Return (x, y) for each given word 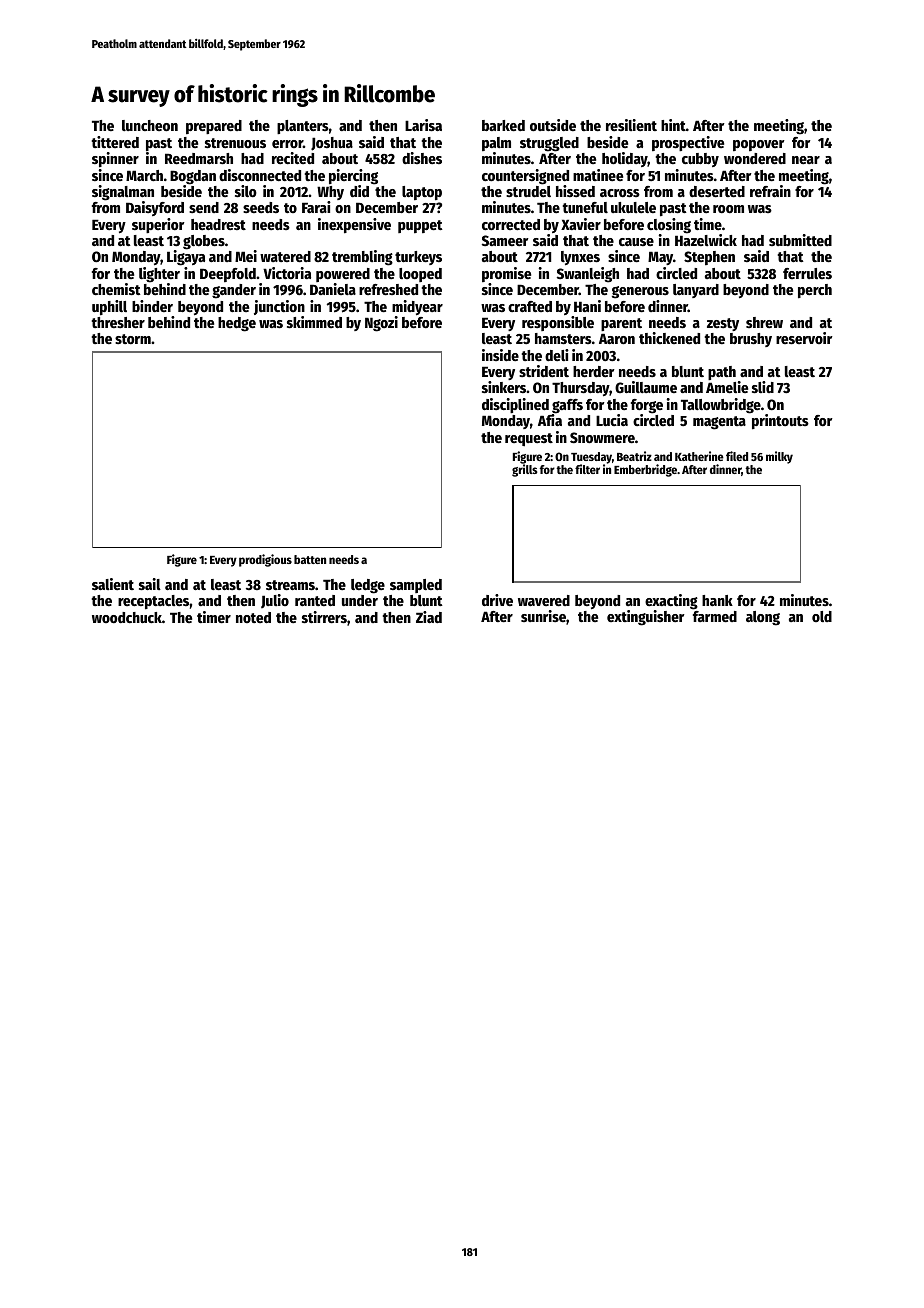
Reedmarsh (199, 158)
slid (763, 387)
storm (133, 339)
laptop (422, 193)
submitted (800, 240)
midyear (417, 307)
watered (285, 256)
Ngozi (381, 324)
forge (647, 406)
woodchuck (127, 617)
